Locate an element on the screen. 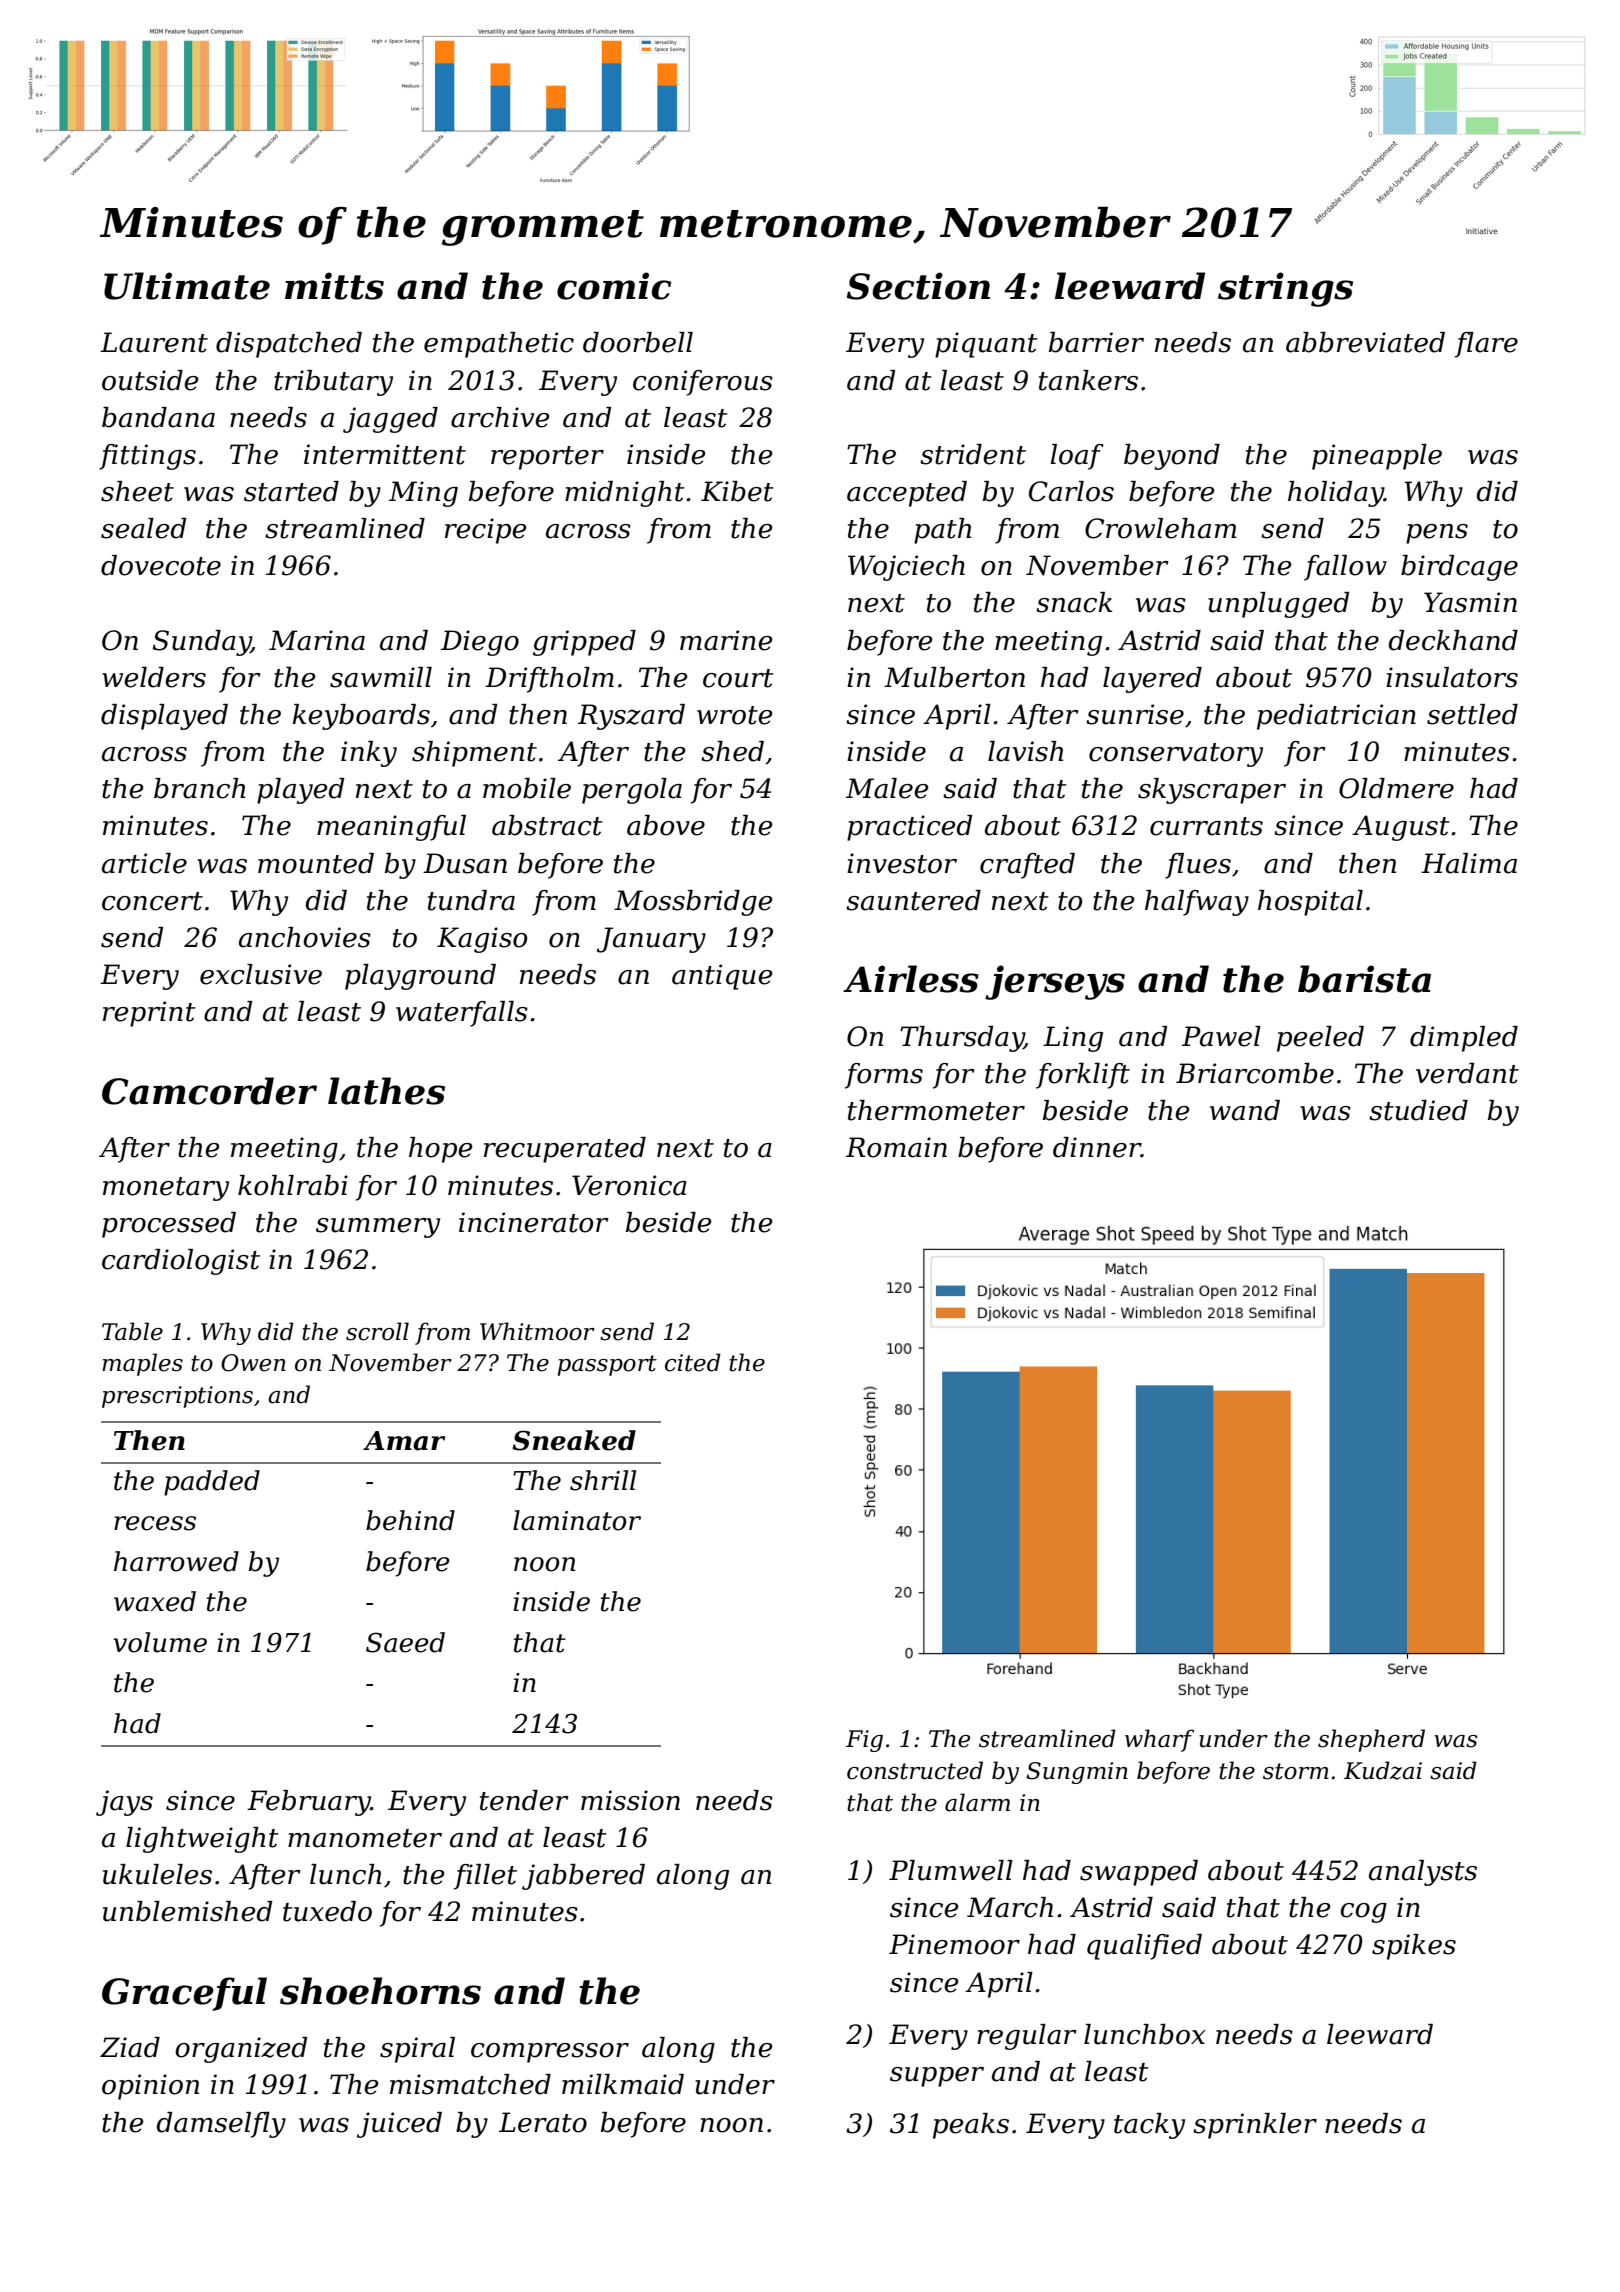 The width and height of the screenshot is (1620, 2292). started is located at coordinates (291, 491).
